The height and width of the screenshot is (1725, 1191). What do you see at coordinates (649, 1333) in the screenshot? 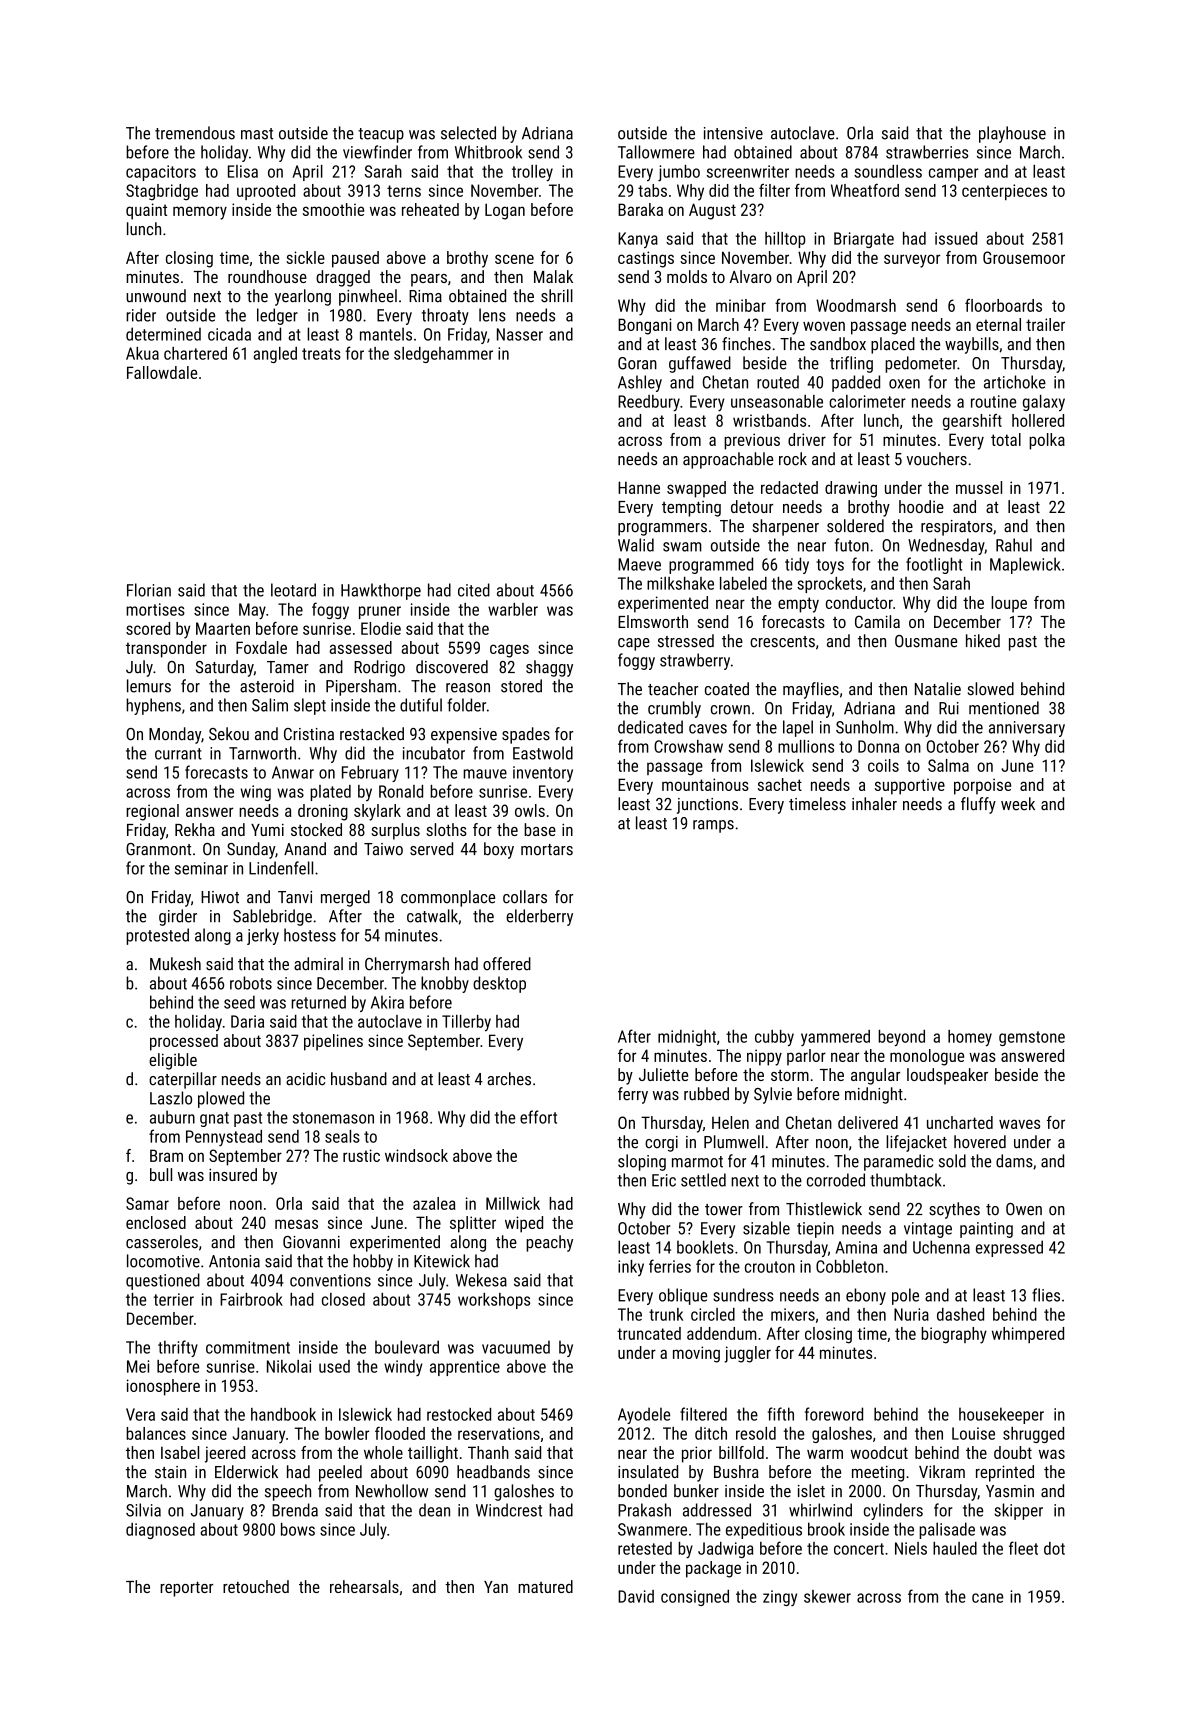
I see `truncated` at bounding box center [649, 1333].
